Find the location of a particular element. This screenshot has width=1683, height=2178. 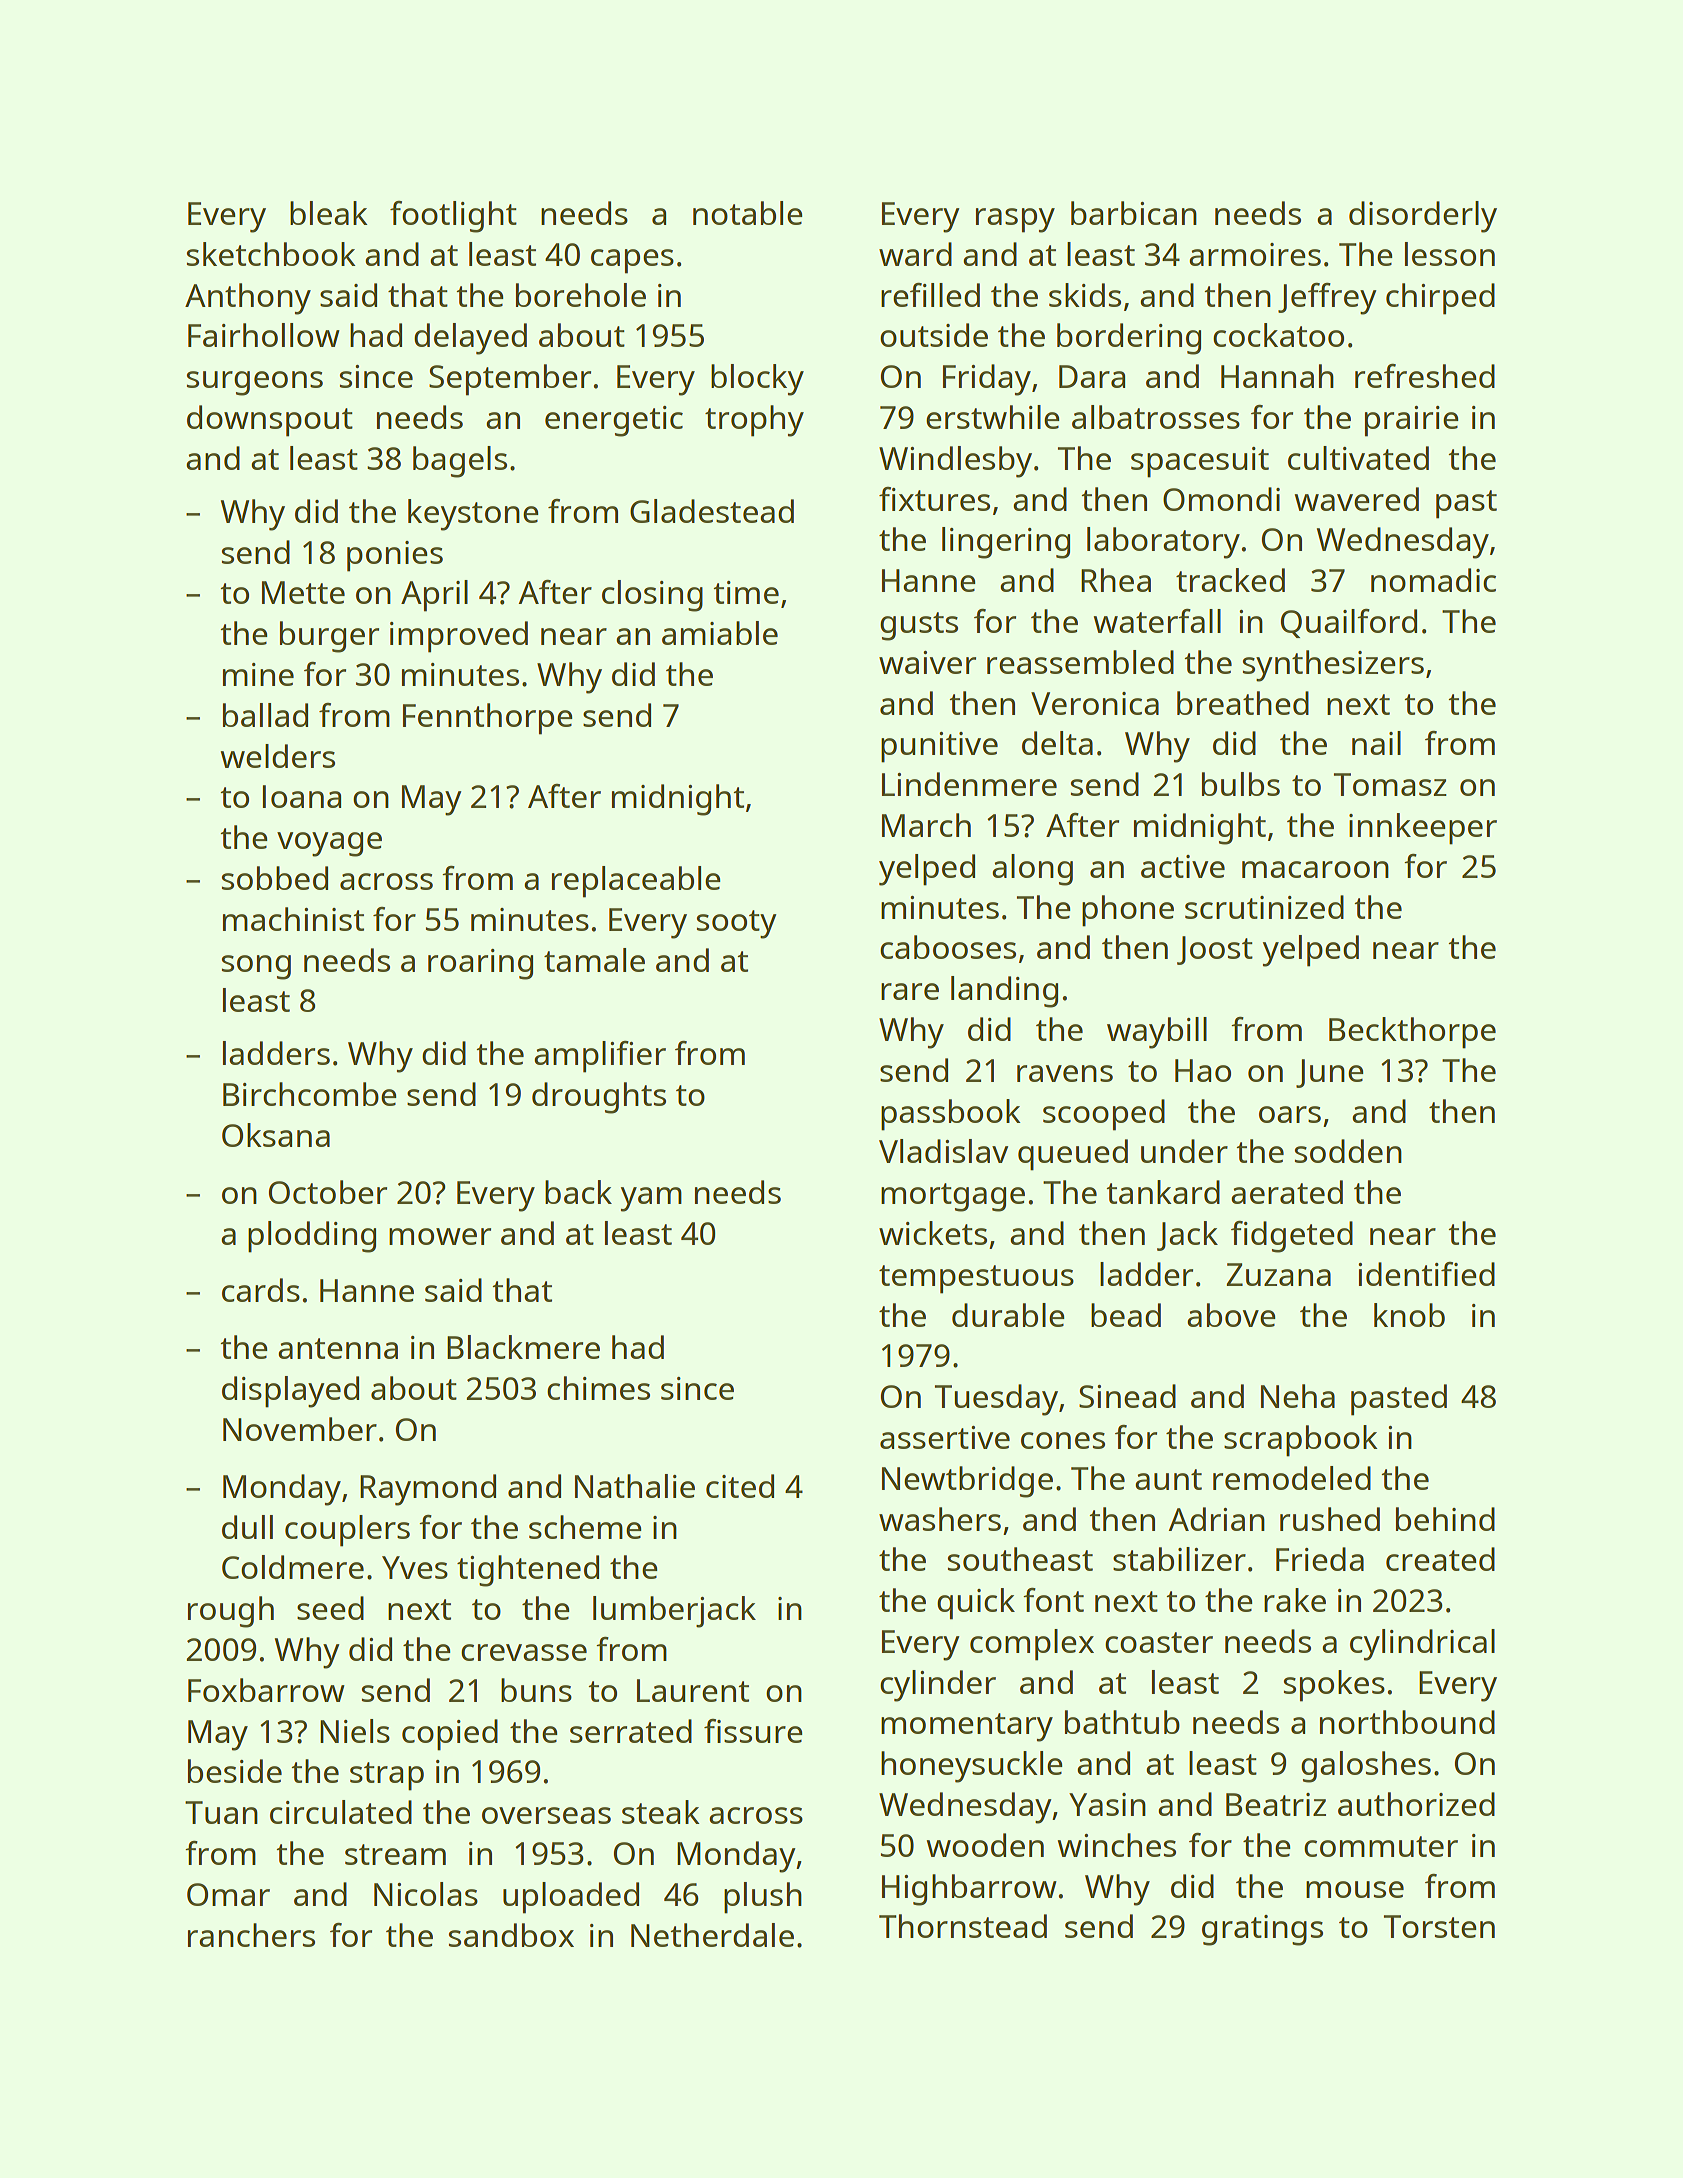

mine is located at coordinates (258, 674).
